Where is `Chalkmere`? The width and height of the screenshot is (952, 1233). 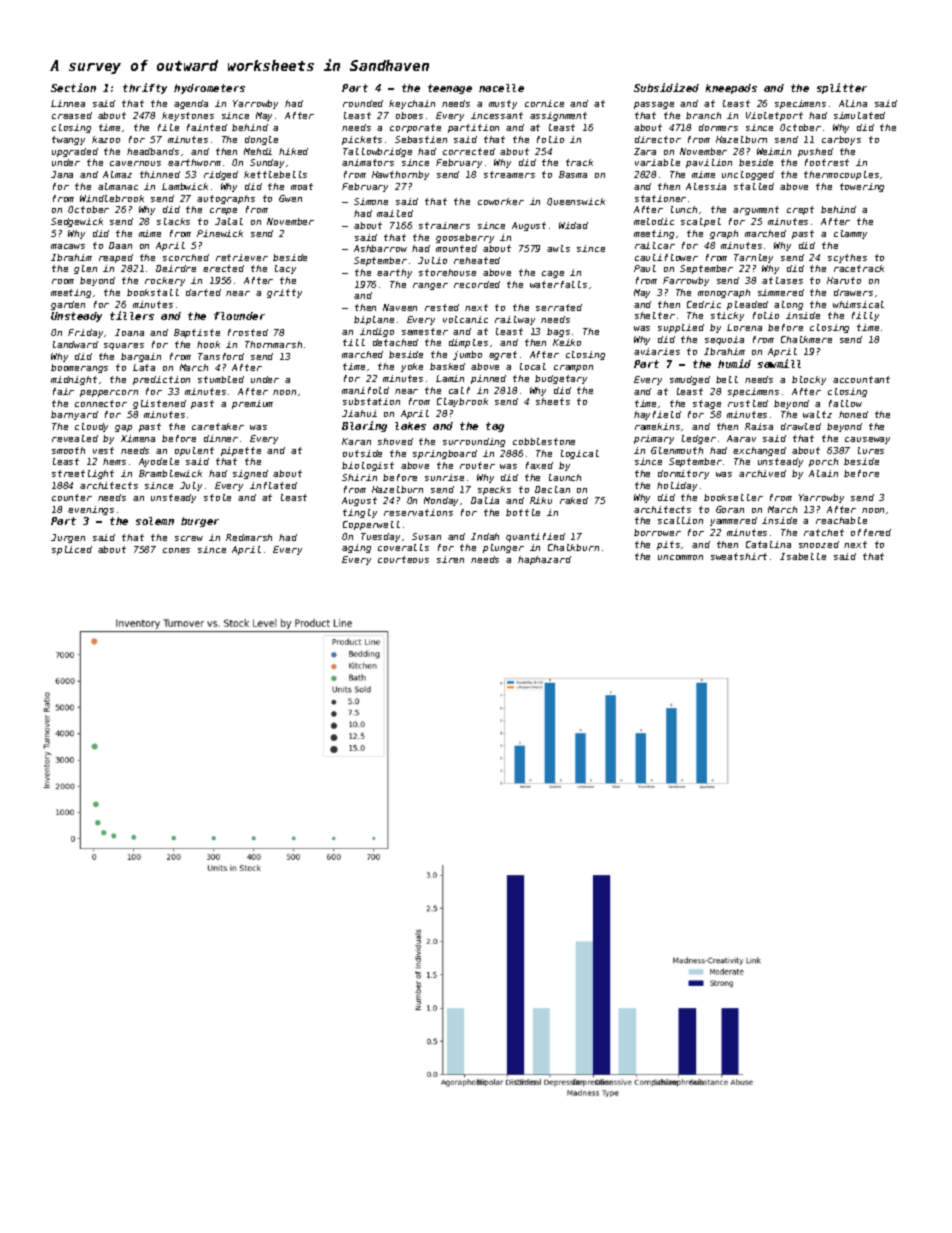 Chalkmere is located at coordinates (806, 339).
